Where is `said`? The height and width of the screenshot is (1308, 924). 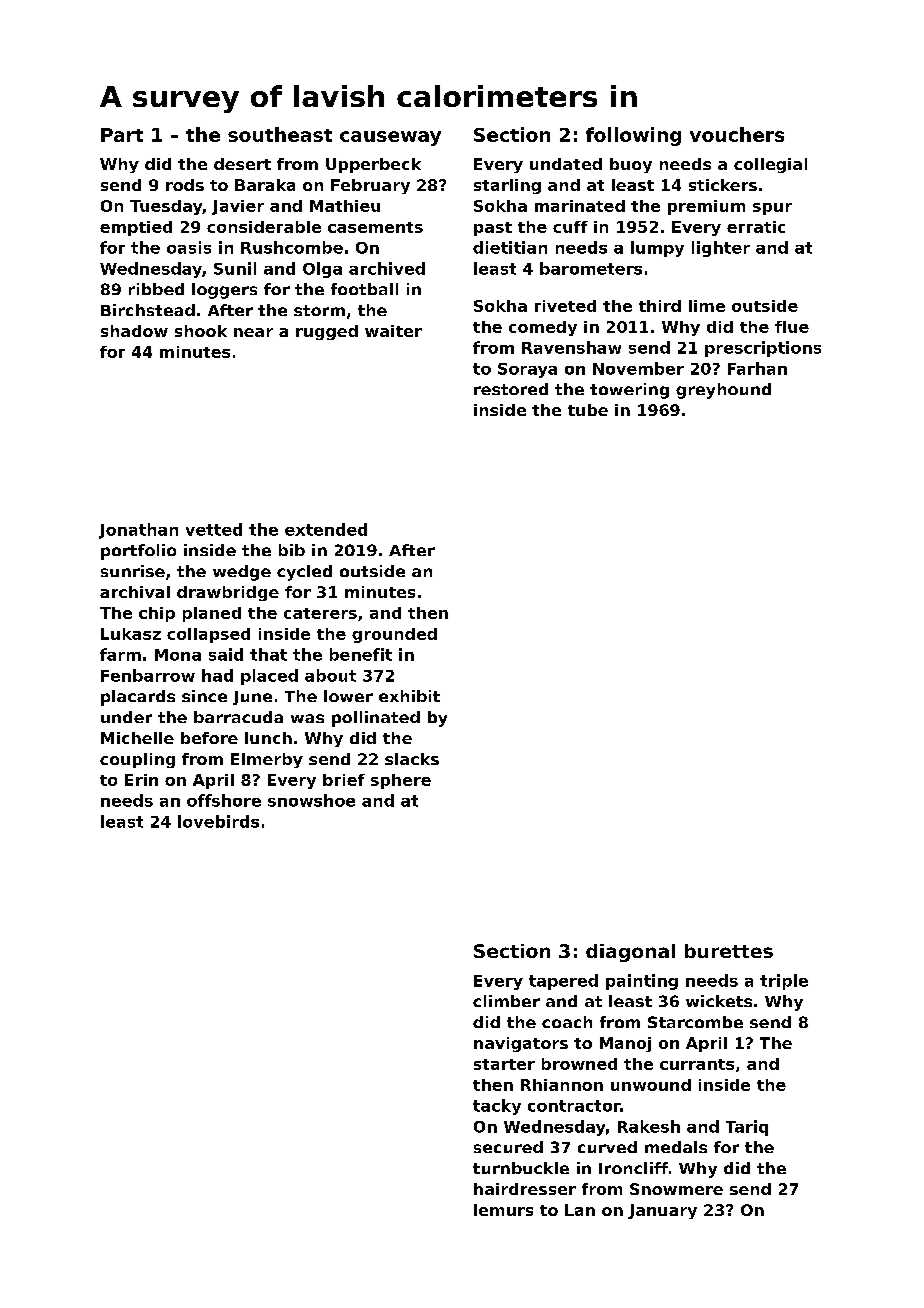 said is located at coordinates (226, 654).
